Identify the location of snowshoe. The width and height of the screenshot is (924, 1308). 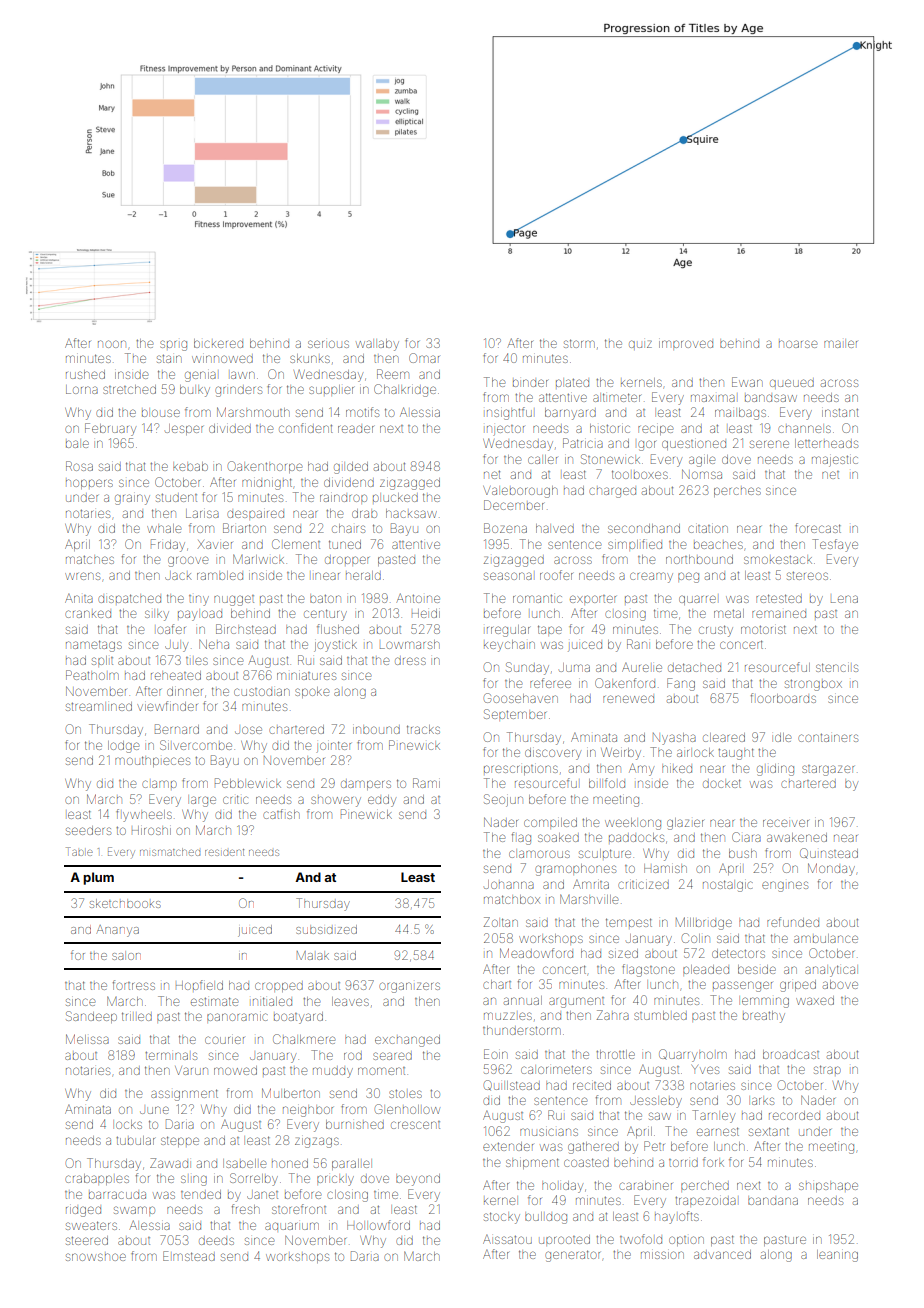
(96, 1257).
